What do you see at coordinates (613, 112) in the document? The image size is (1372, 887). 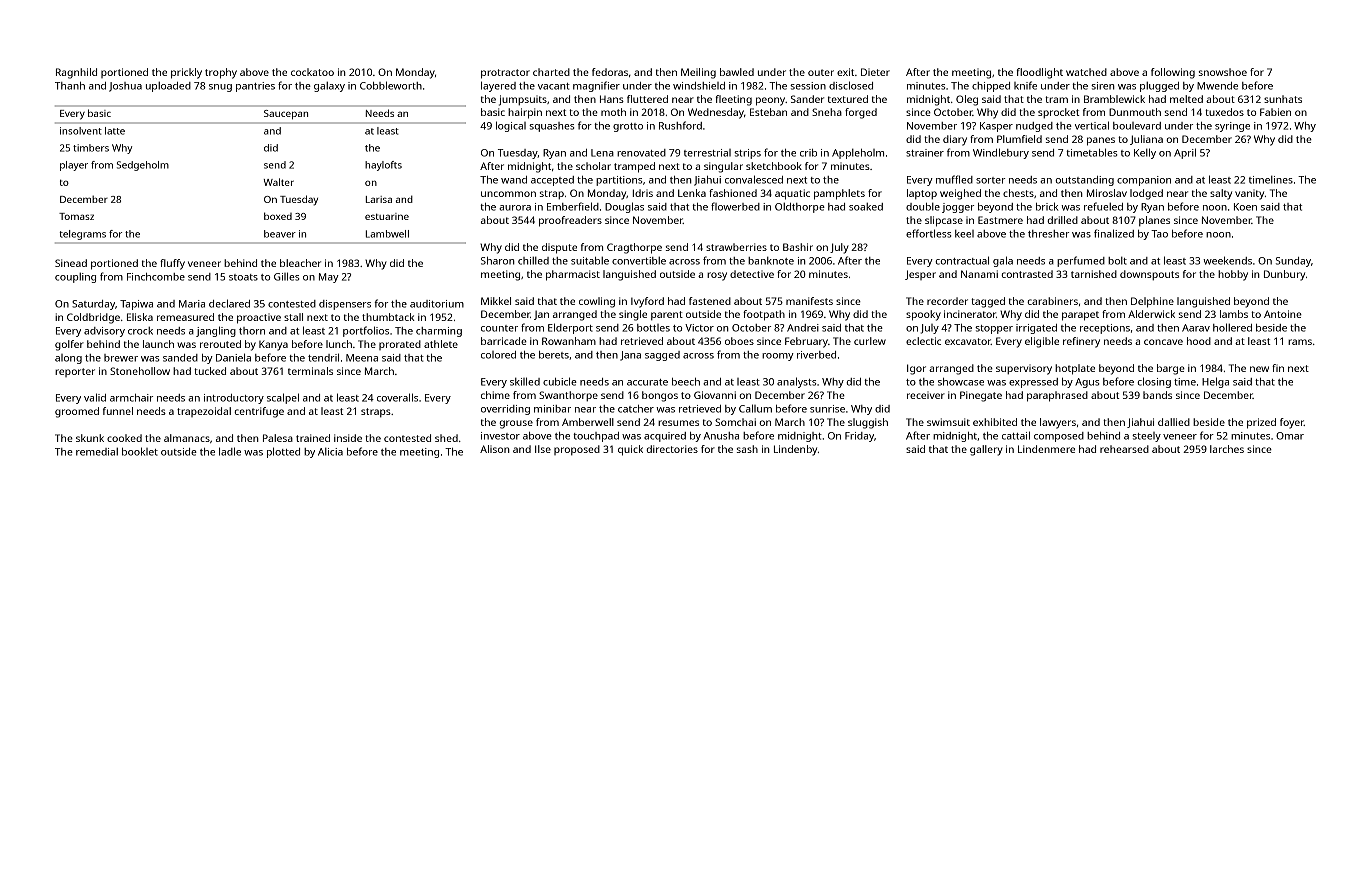 I see `moth` at bounding box center [613, 112].
